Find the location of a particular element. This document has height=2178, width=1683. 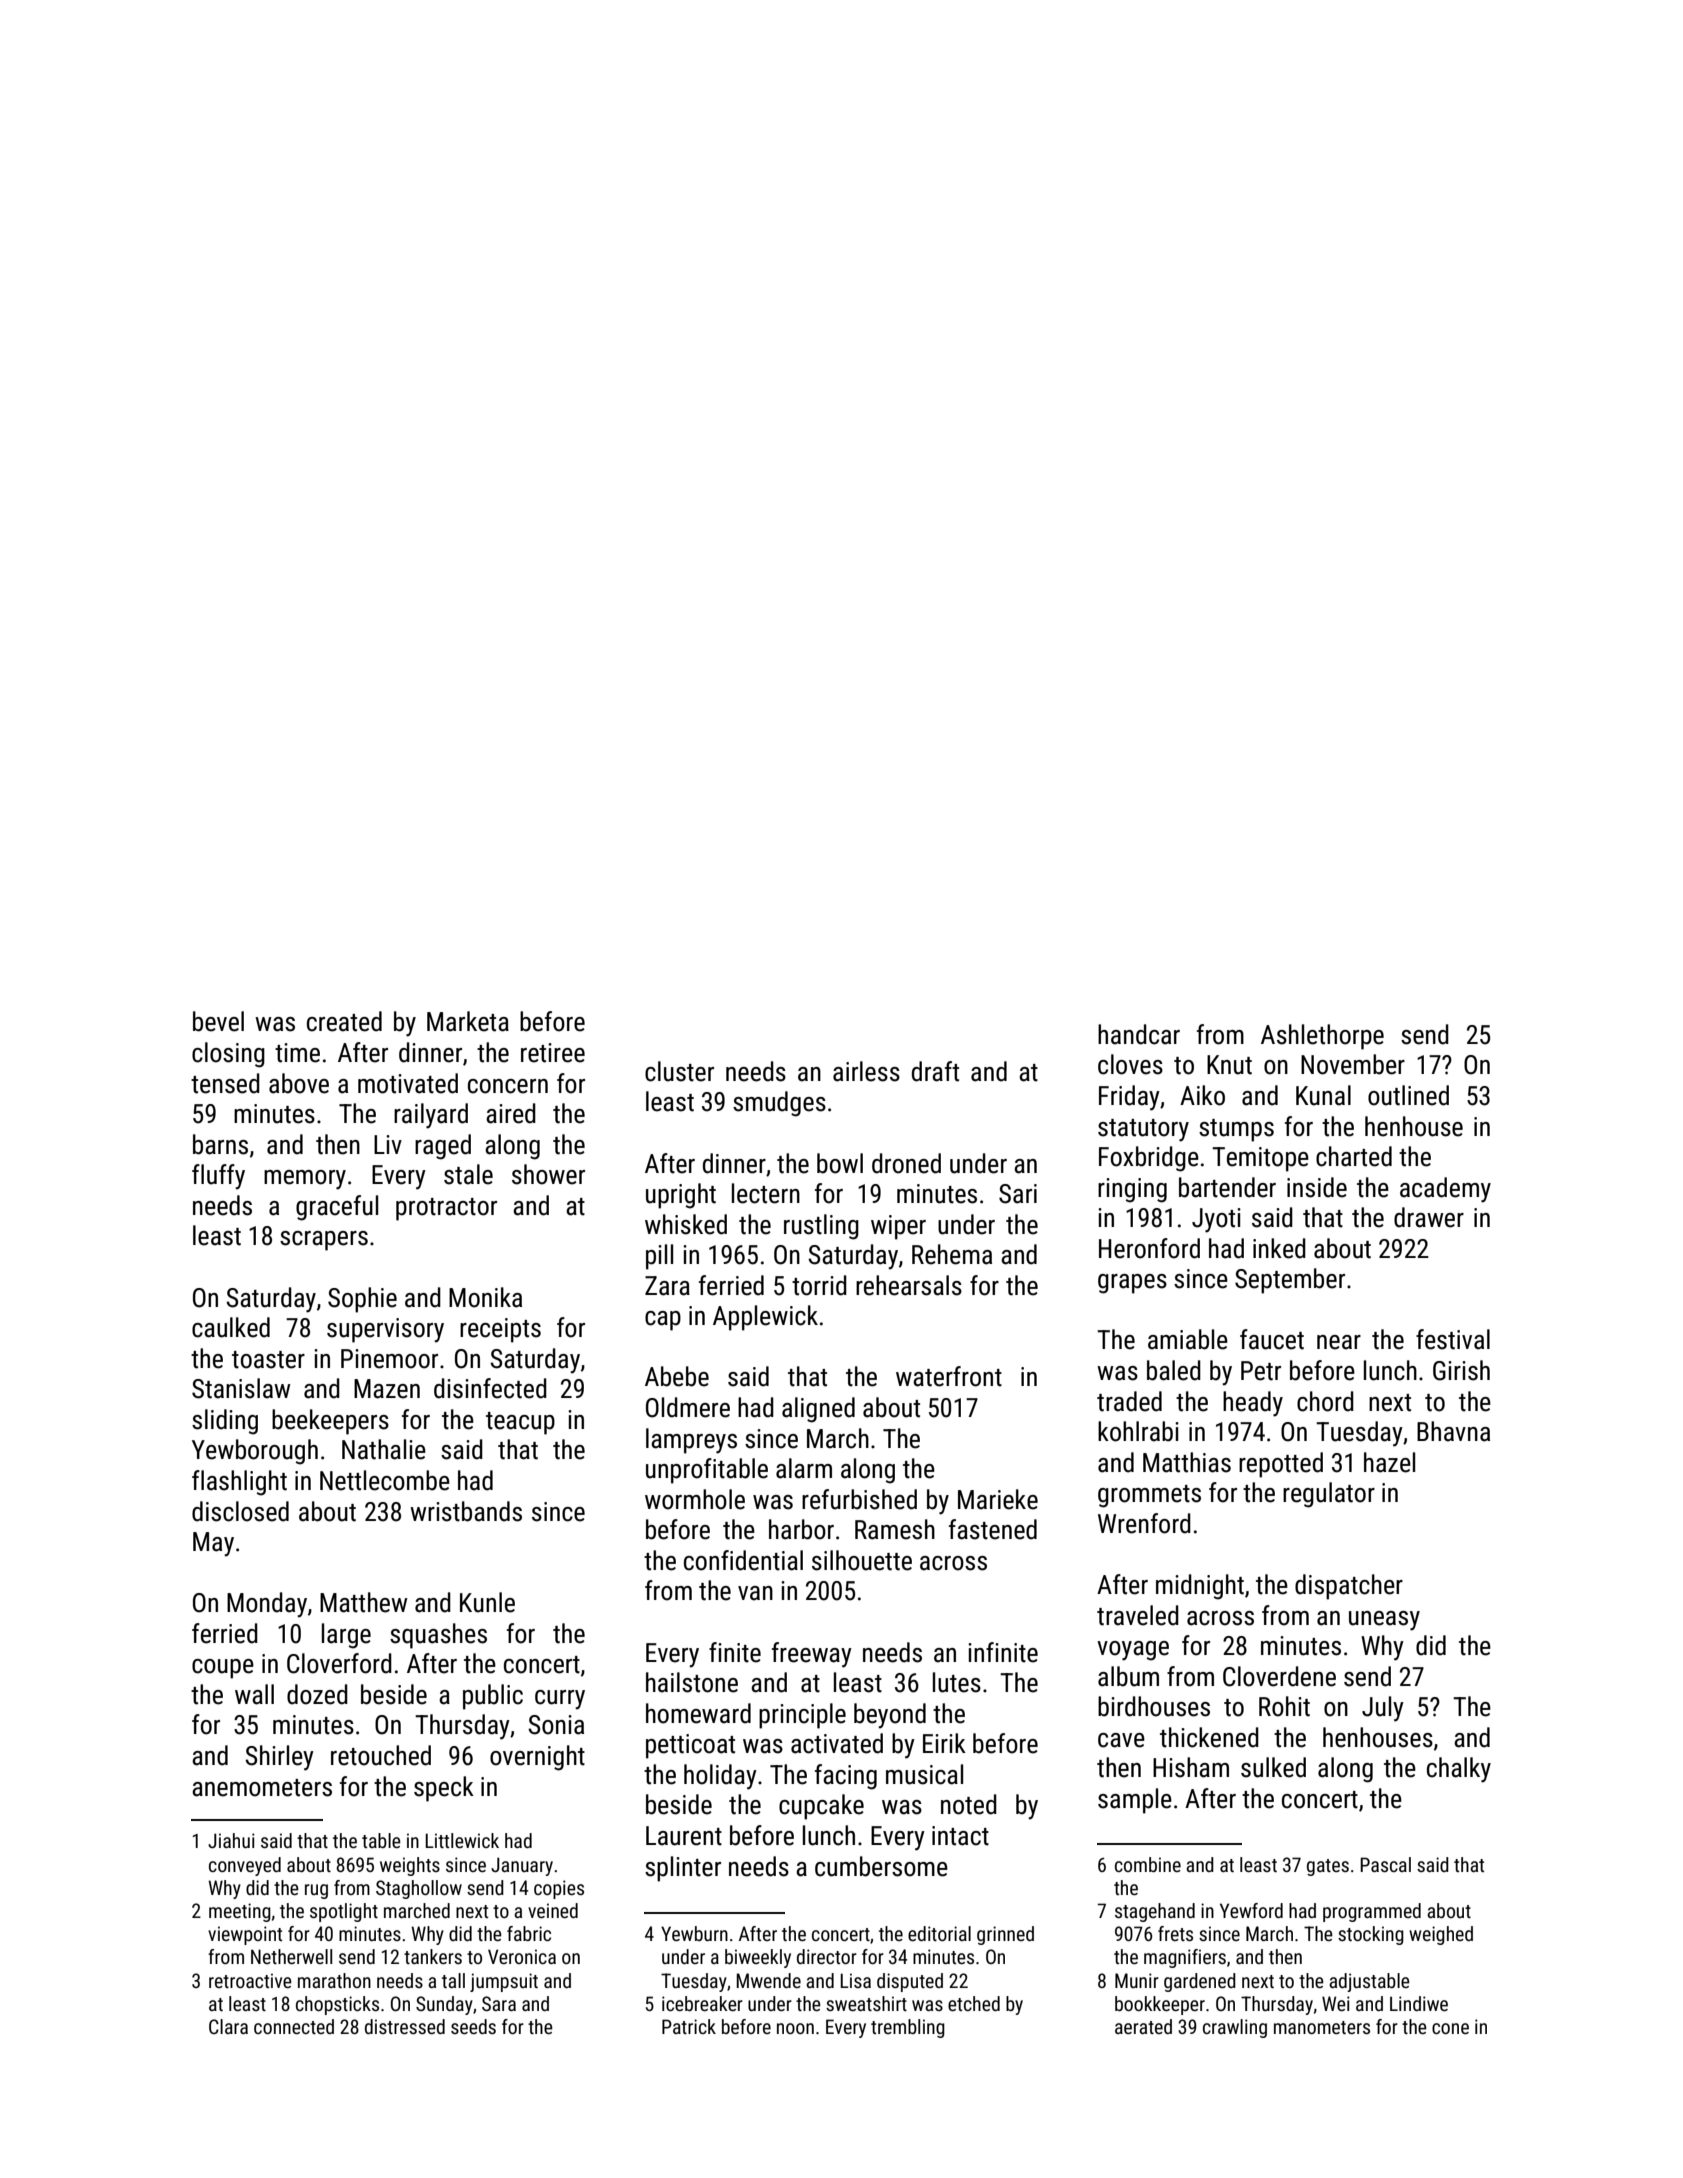

Yewborough is located at coordinates (255, 1452).
